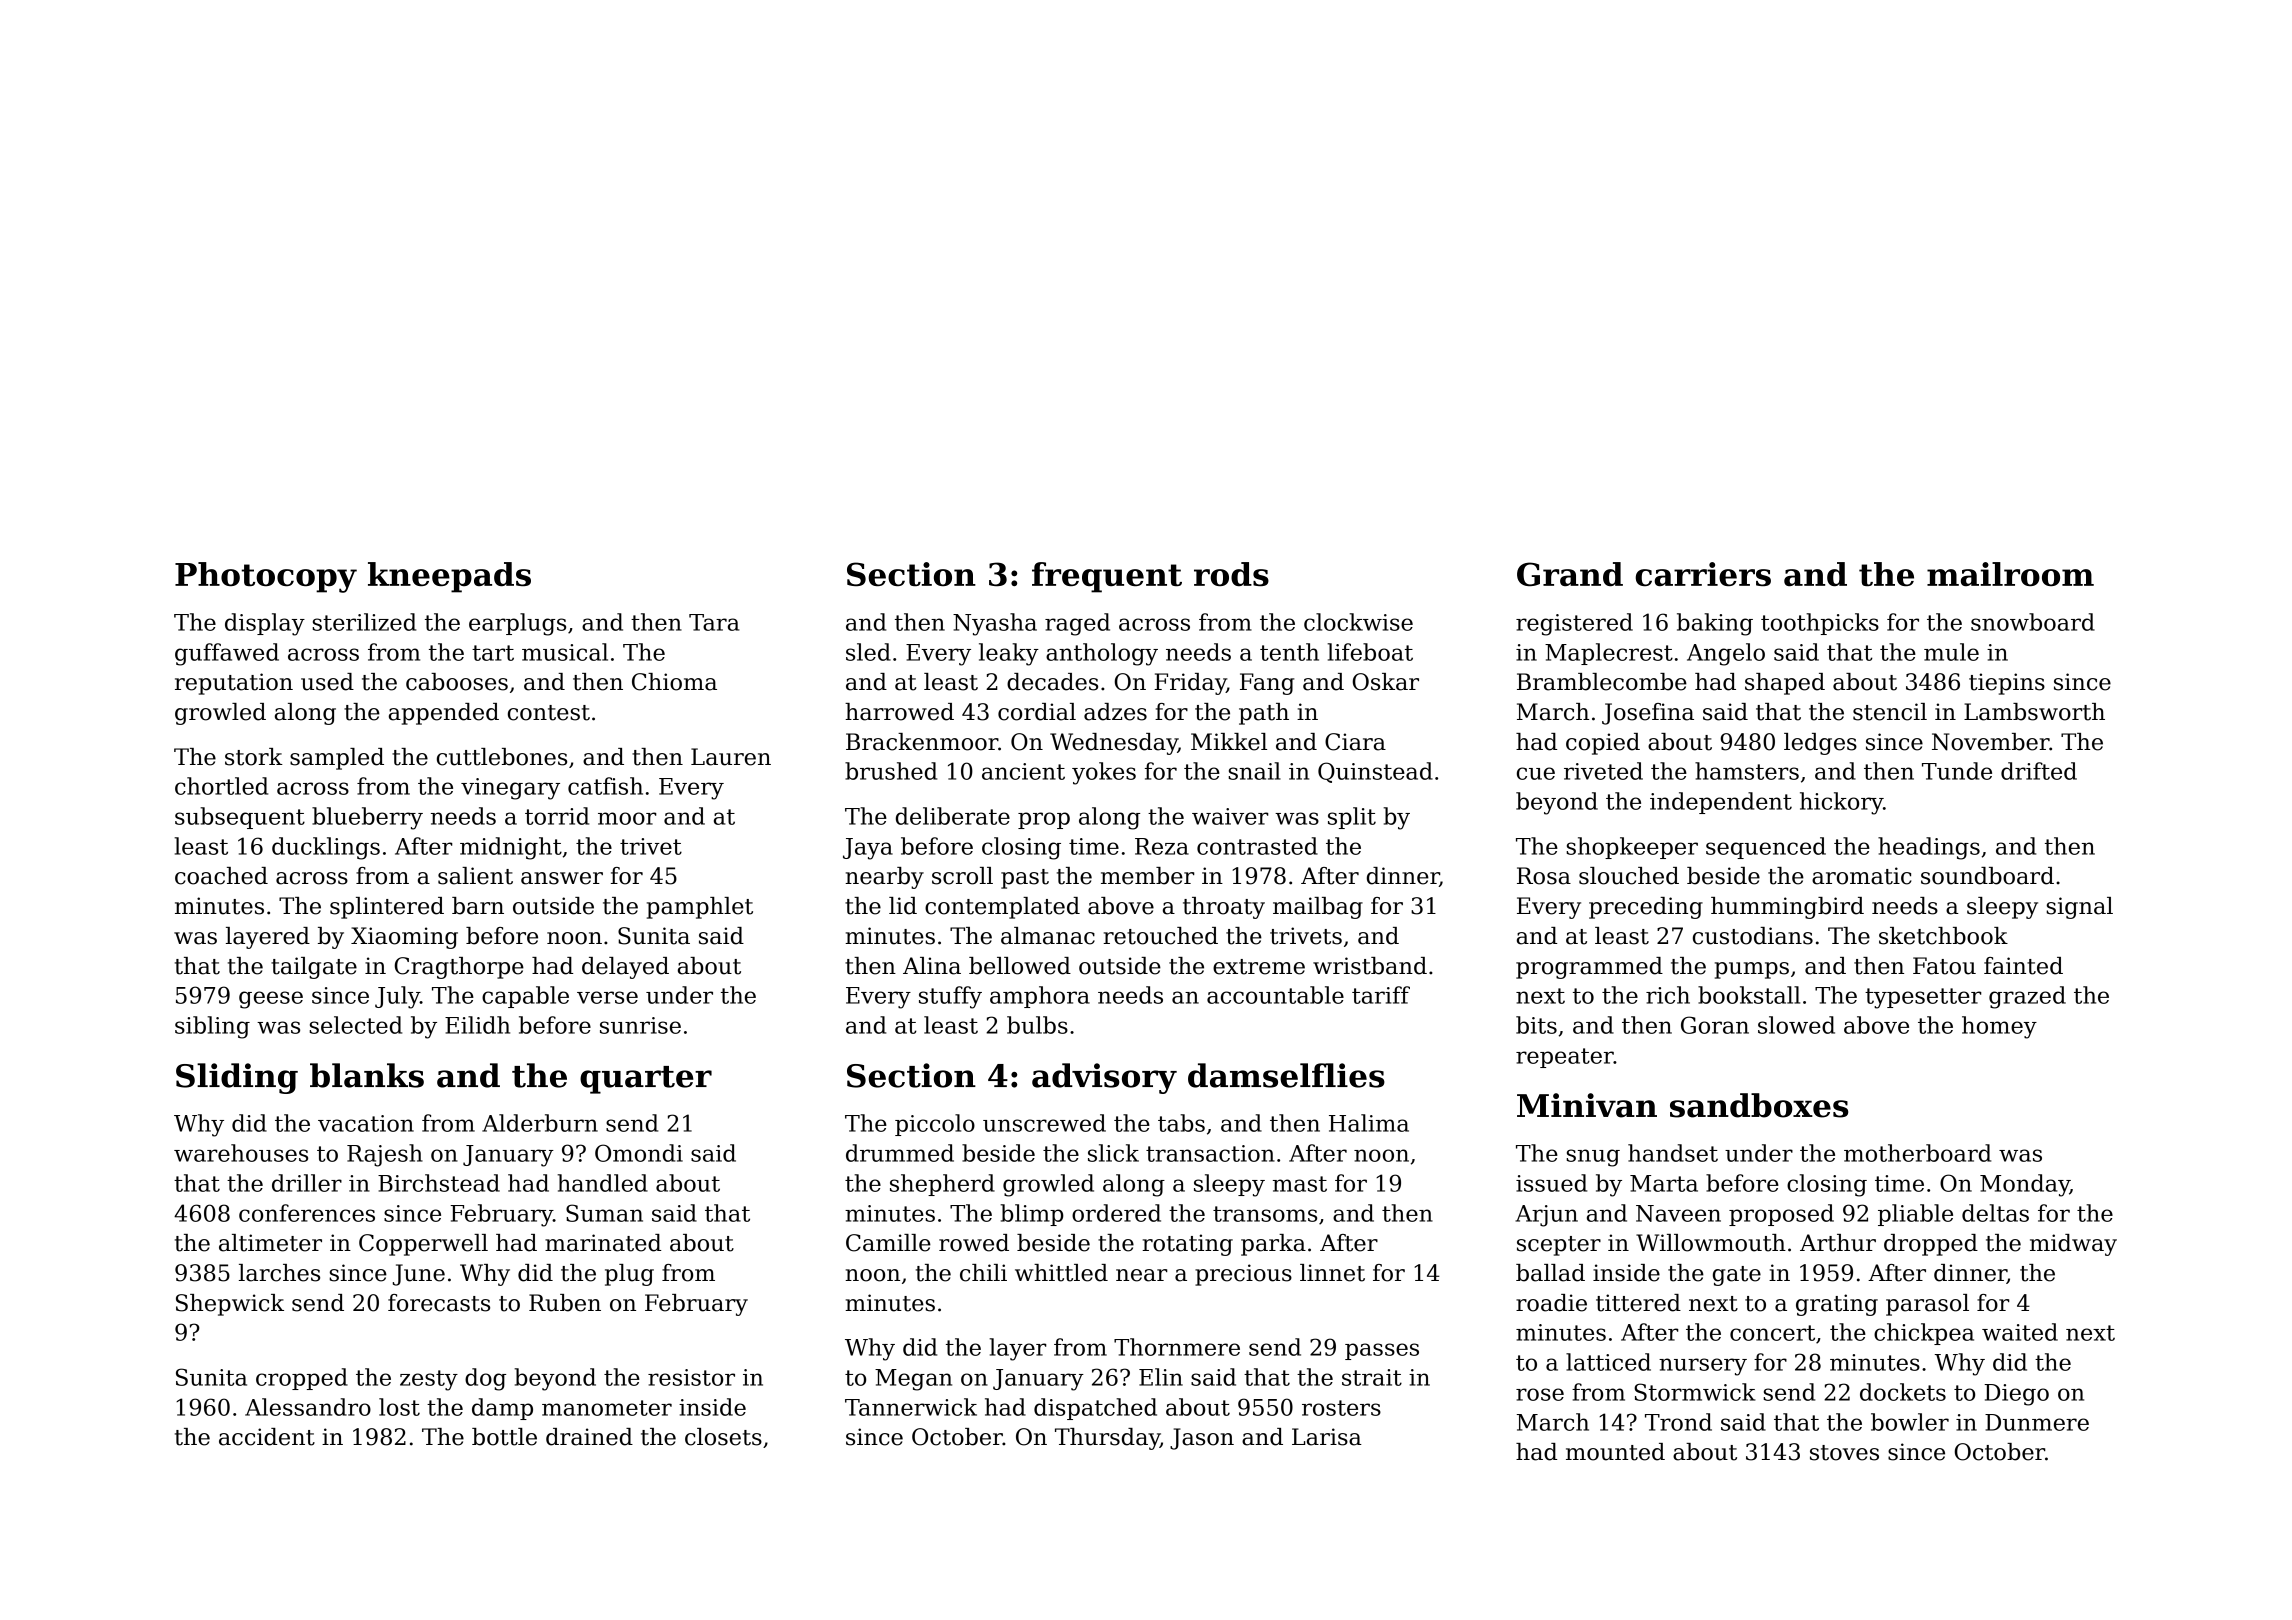 The height and width of the image is (1620, 2292). I want to click on contrasted, so click(1257, 846).
